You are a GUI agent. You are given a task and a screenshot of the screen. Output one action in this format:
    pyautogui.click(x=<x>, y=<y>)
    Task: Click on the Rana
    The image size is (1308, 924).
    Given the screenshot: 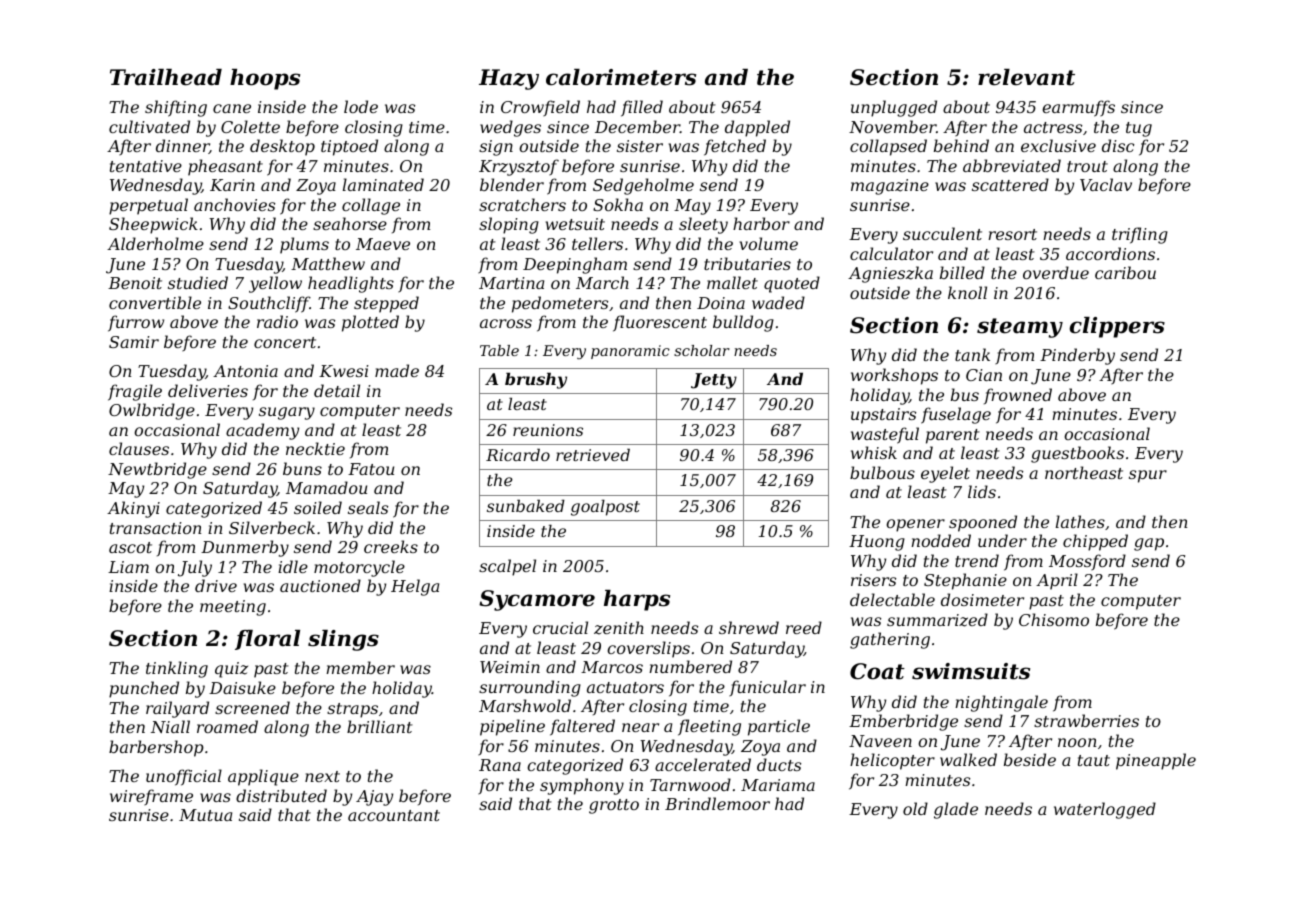 What is the action you would take?
    pyautogui.click(x=500, y=765)
